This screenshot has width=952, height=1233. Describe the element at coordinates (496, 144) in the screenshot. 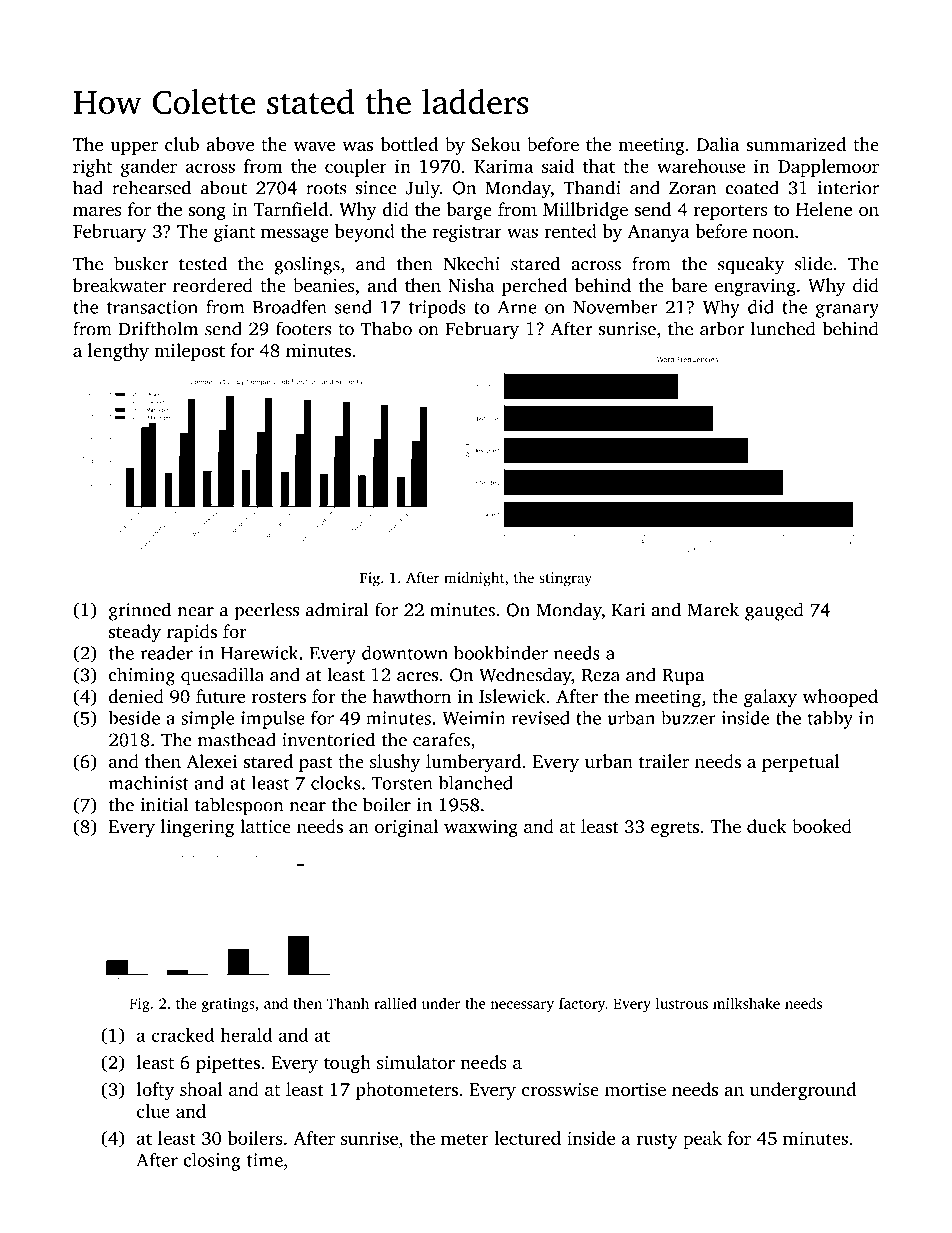

I see `Sekou` at that location.
